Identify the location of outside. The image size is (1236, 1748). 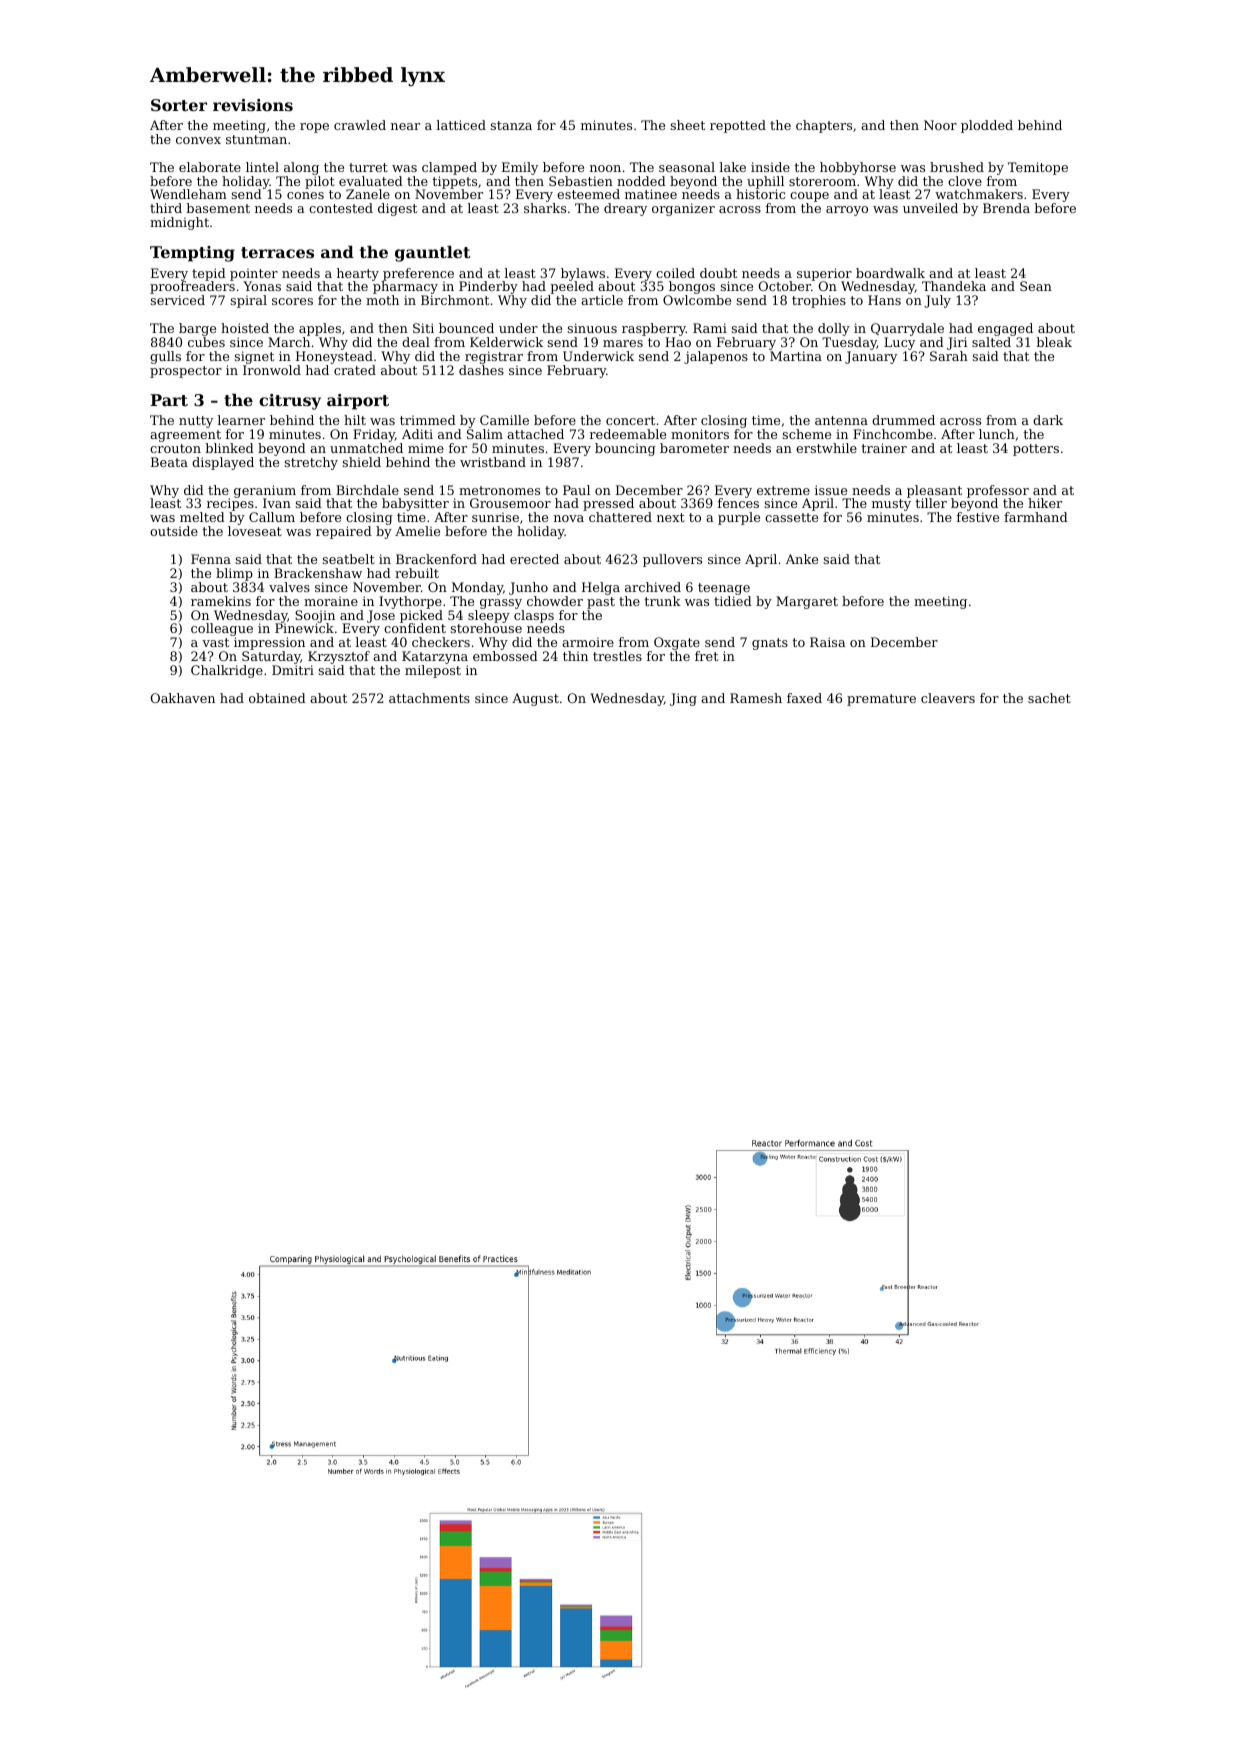
(174, 531).
